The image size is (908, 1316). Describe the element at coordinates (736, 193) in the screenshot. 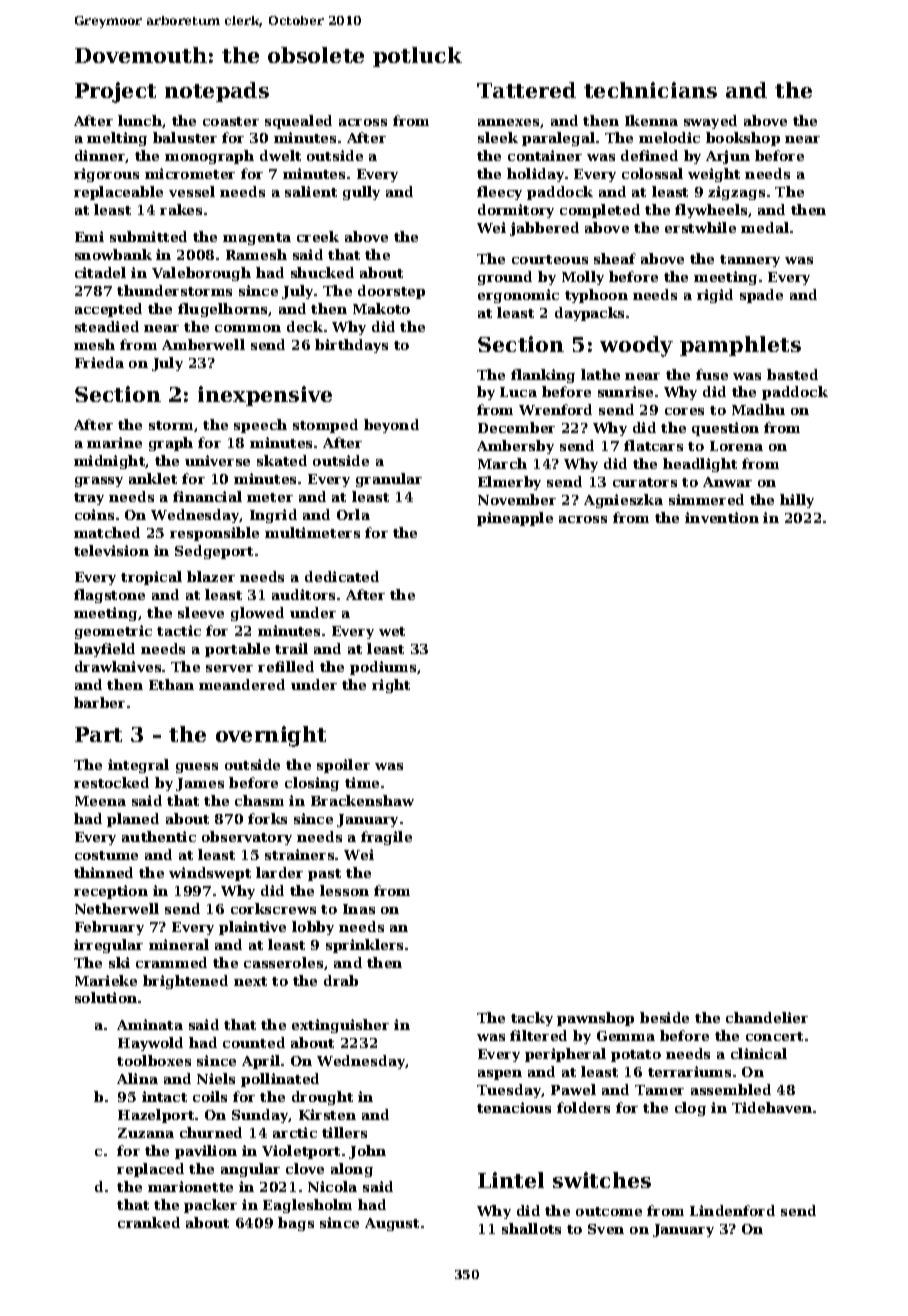

I see `zigzags` at that location.
